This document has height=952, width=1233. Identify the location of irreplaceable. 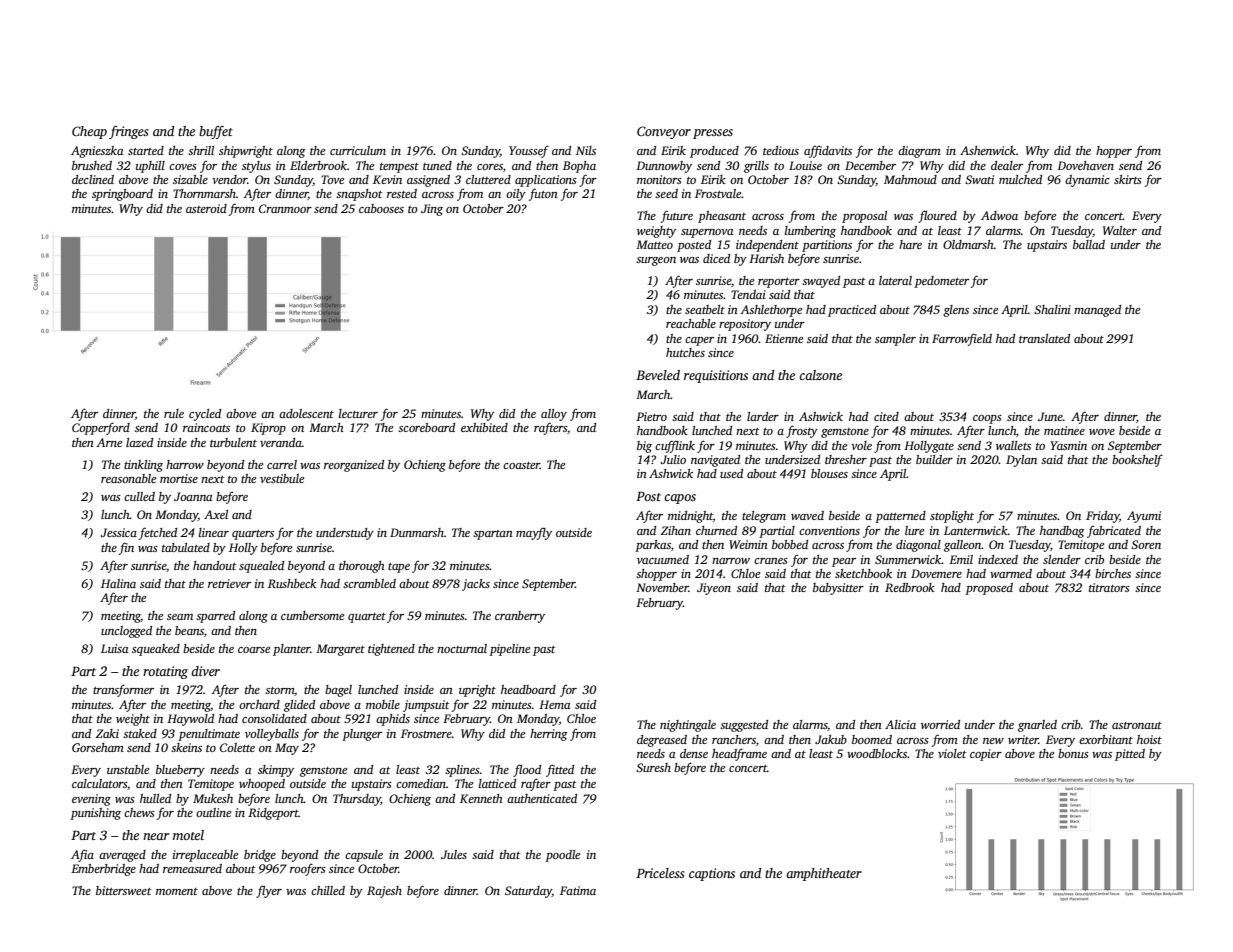
(205, 856).
